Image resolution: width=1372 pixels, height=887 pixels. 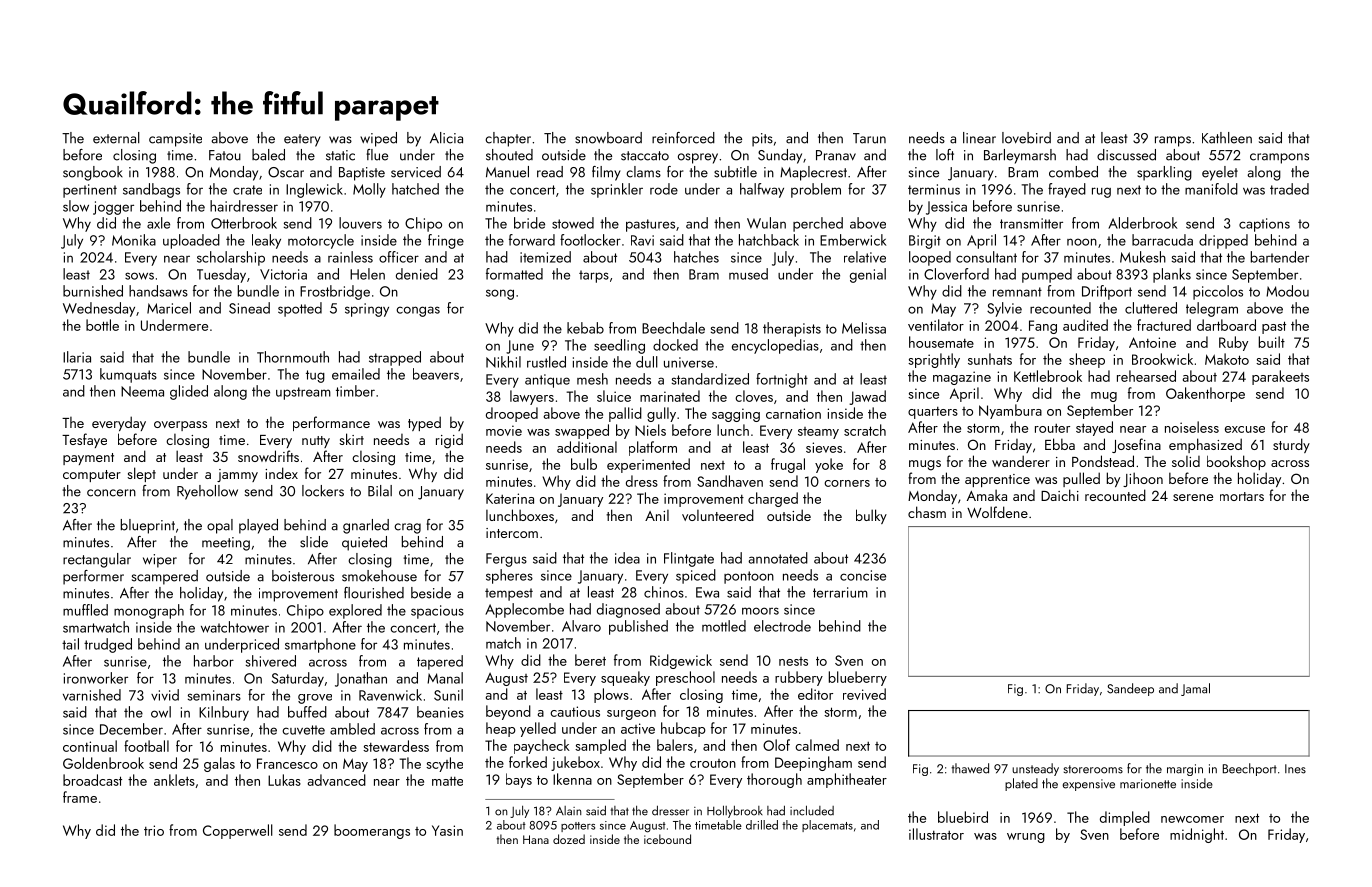 What do you see at coordinates (529, 223) in the image?
I see `bride` at bounding box center [529, 223].
